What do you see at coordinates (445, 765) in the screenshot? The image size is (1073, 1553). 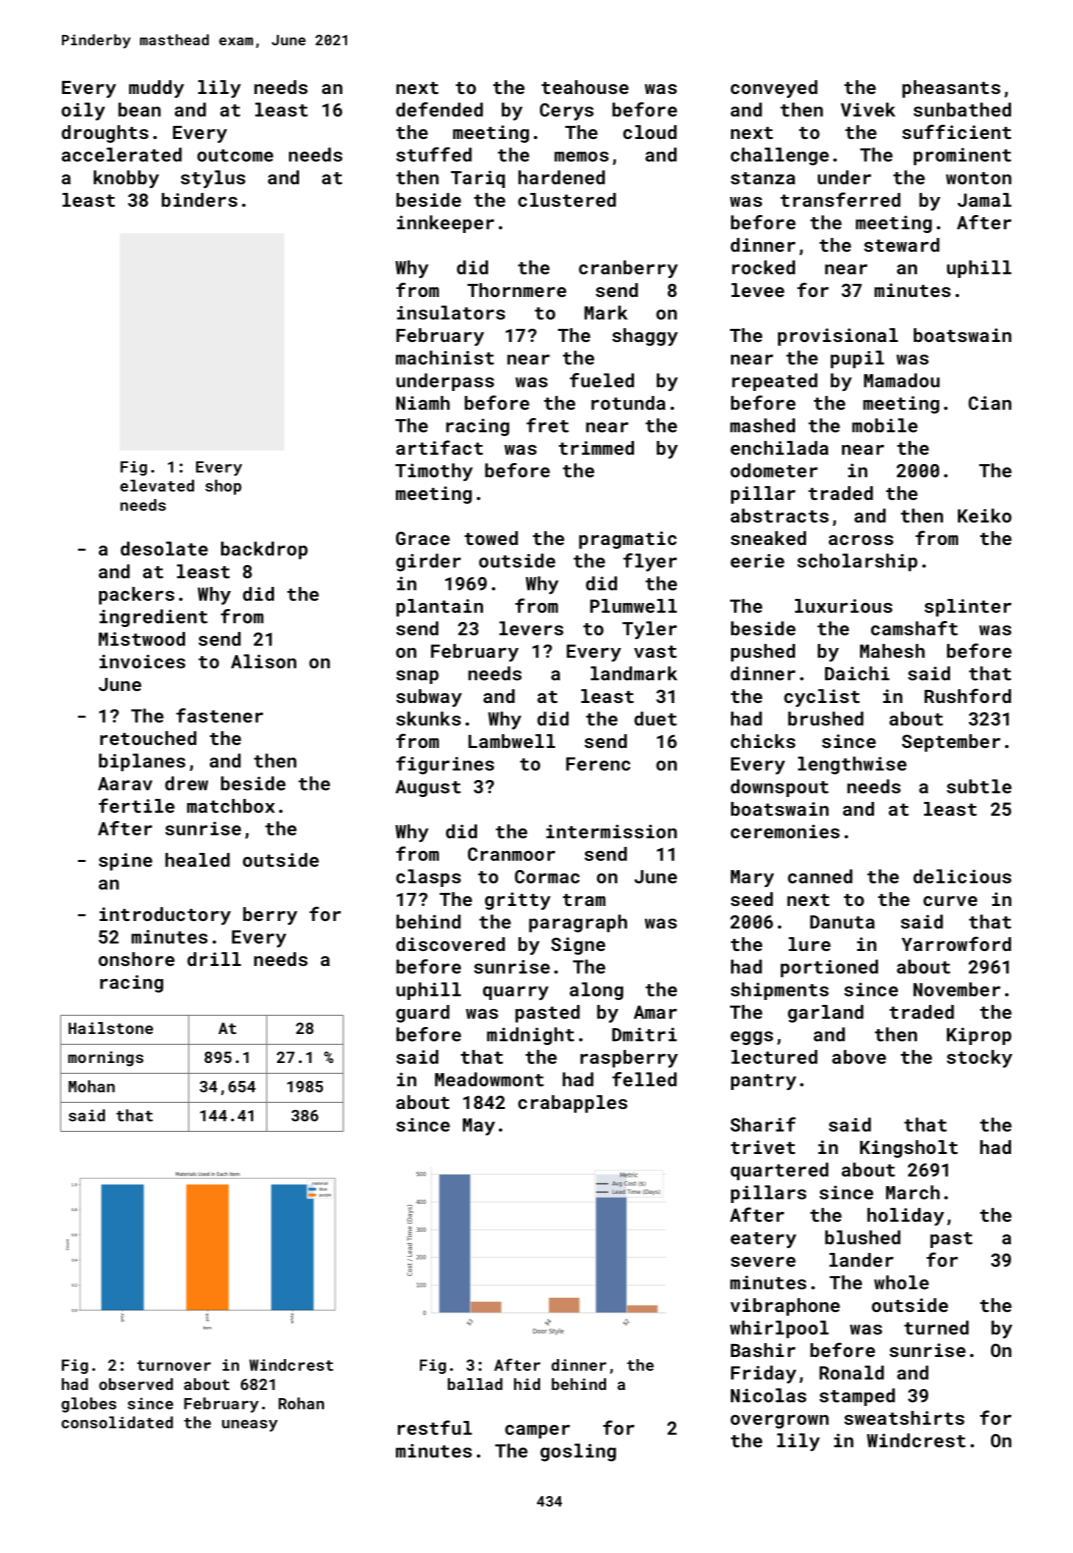 I see `figurines` at bounding box center [445, 765].
